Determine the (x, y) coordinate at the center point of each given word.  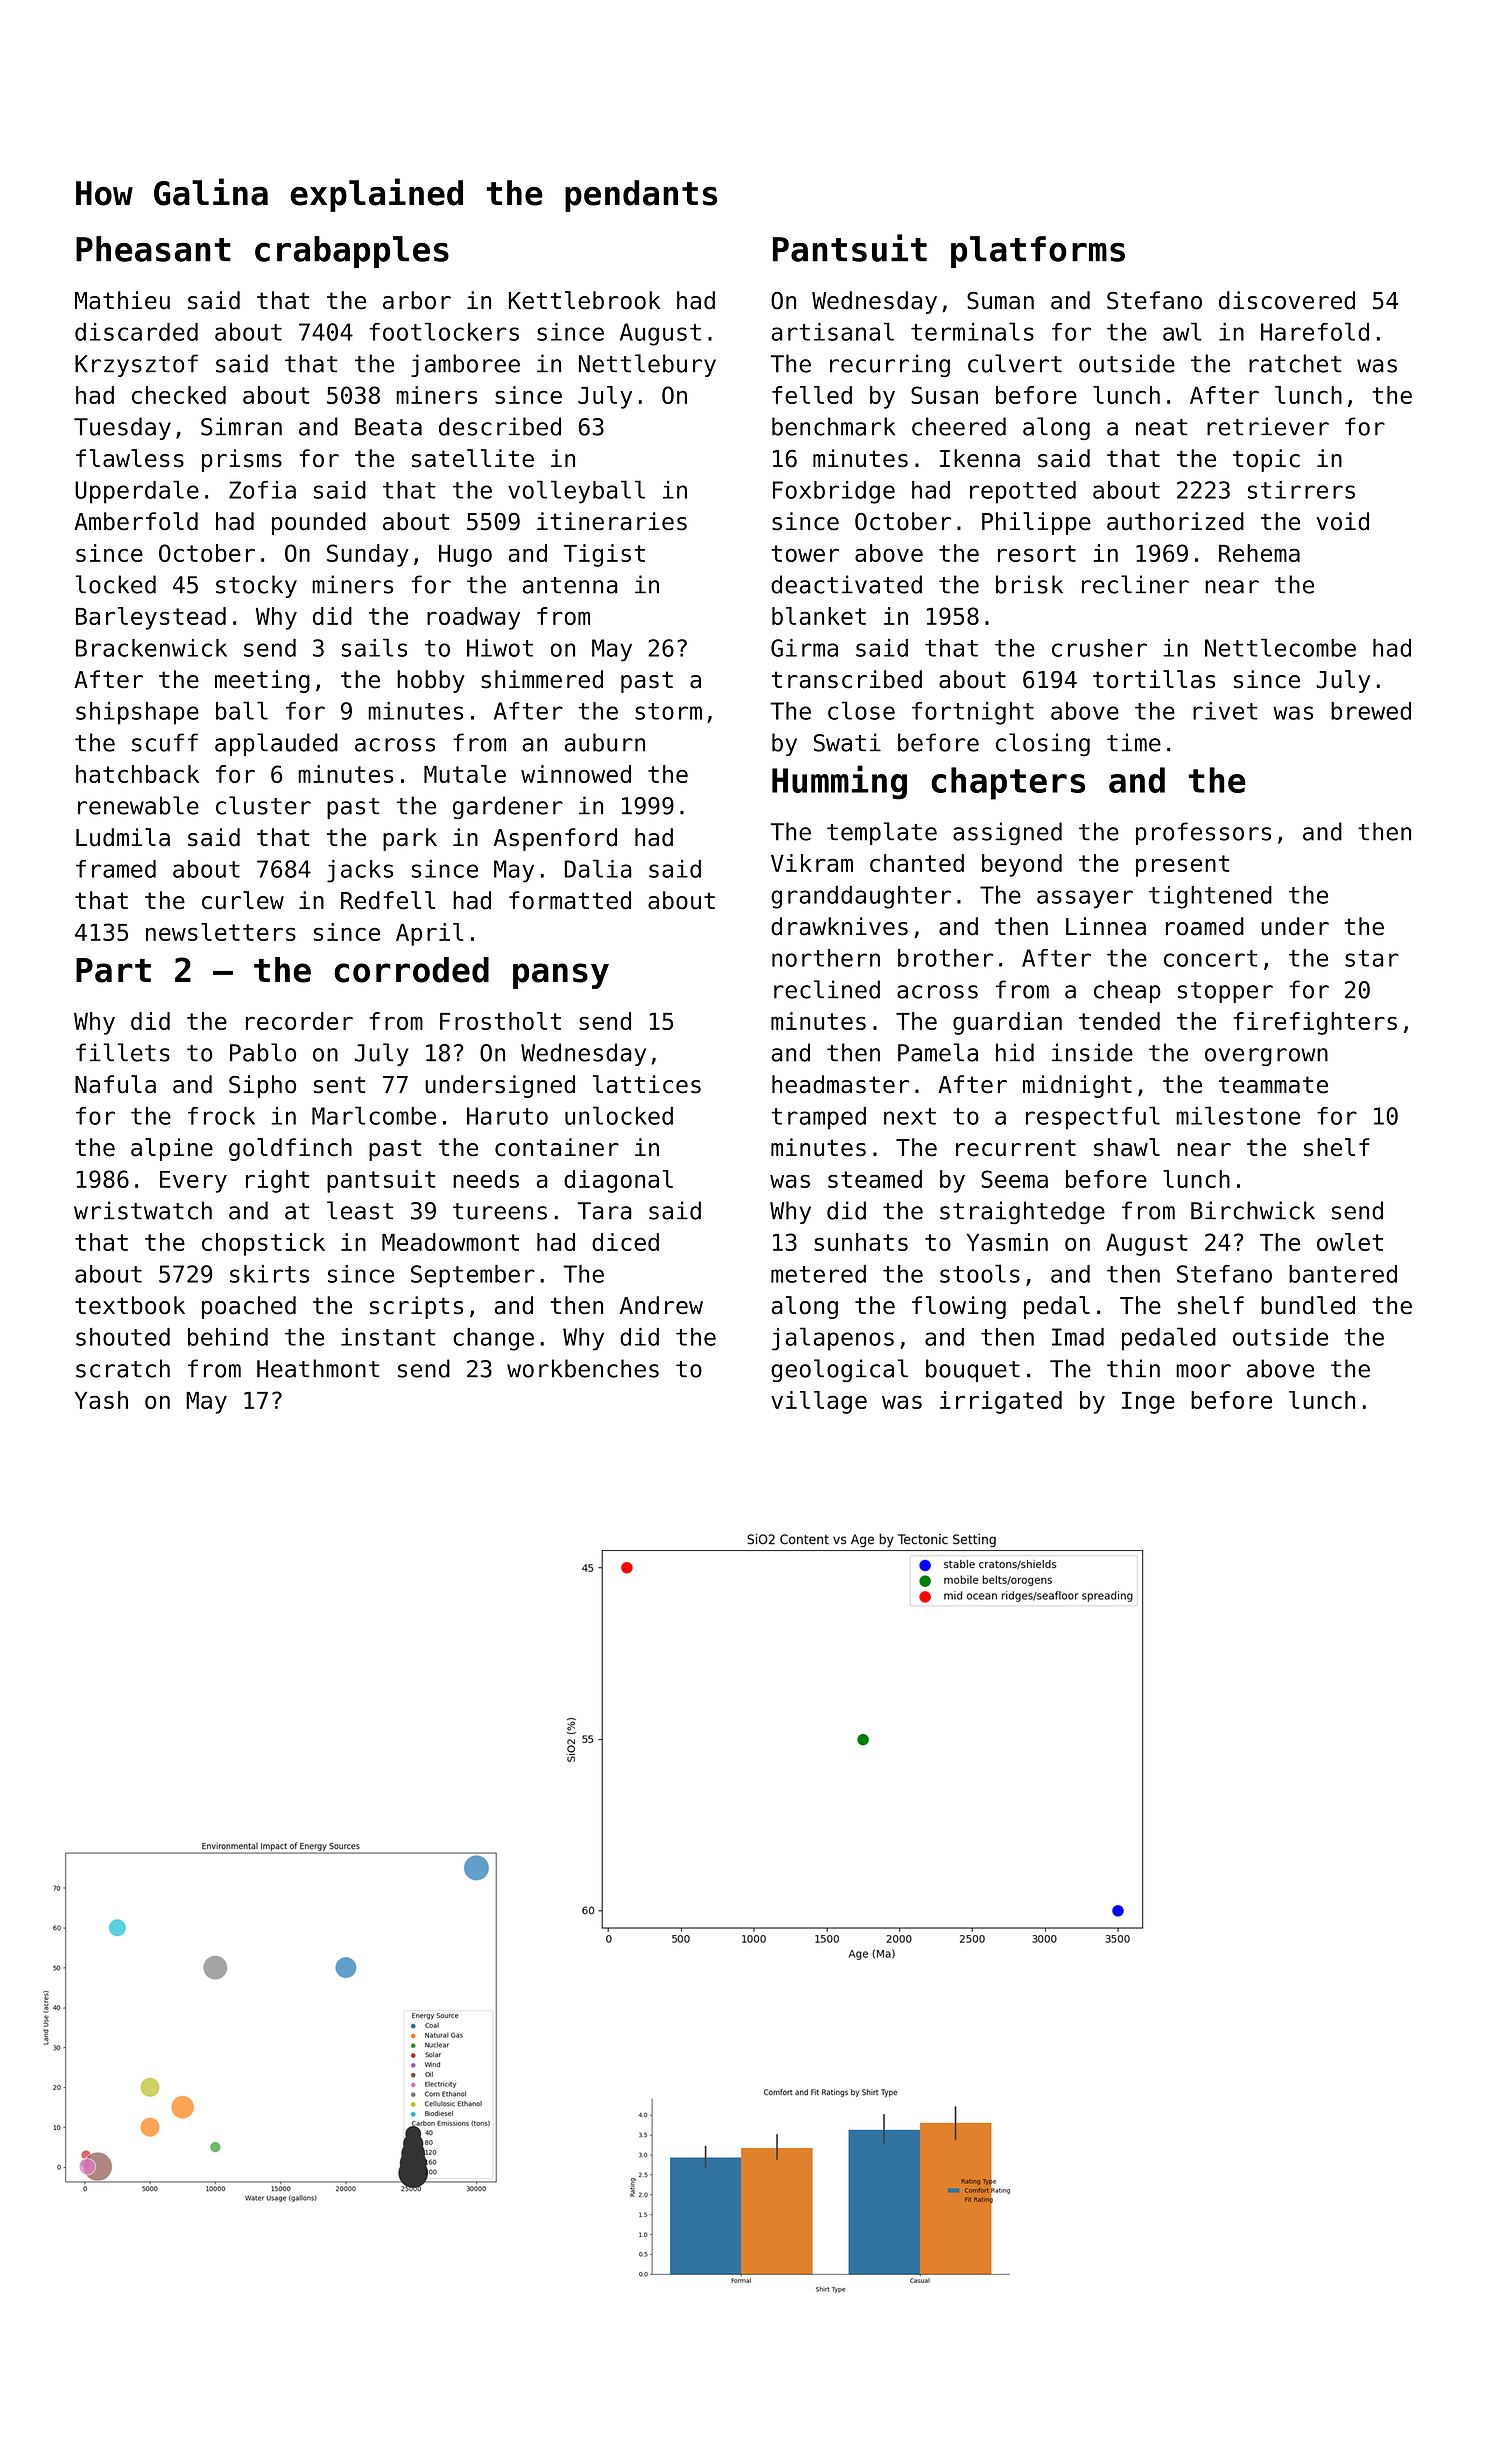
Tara (604, 1211)
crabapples (352, 252)
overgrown (1266, 1057)
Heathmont (318, 1368)
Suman (1000, 301)
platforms (1038, 252)
